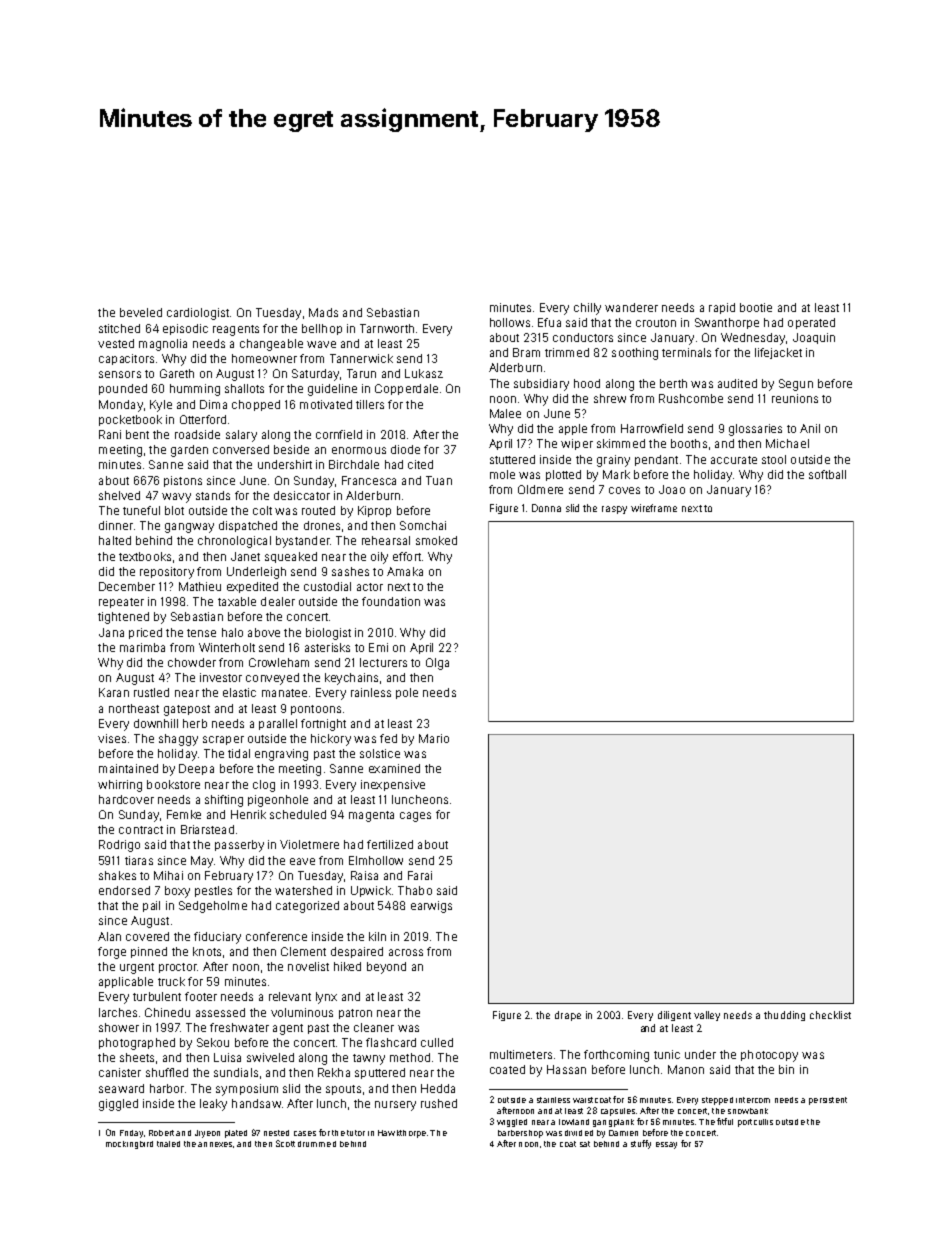  What do you see at coordinates (614, 510) in the page?
I see `raspy` at bounding box center [614, 510].
